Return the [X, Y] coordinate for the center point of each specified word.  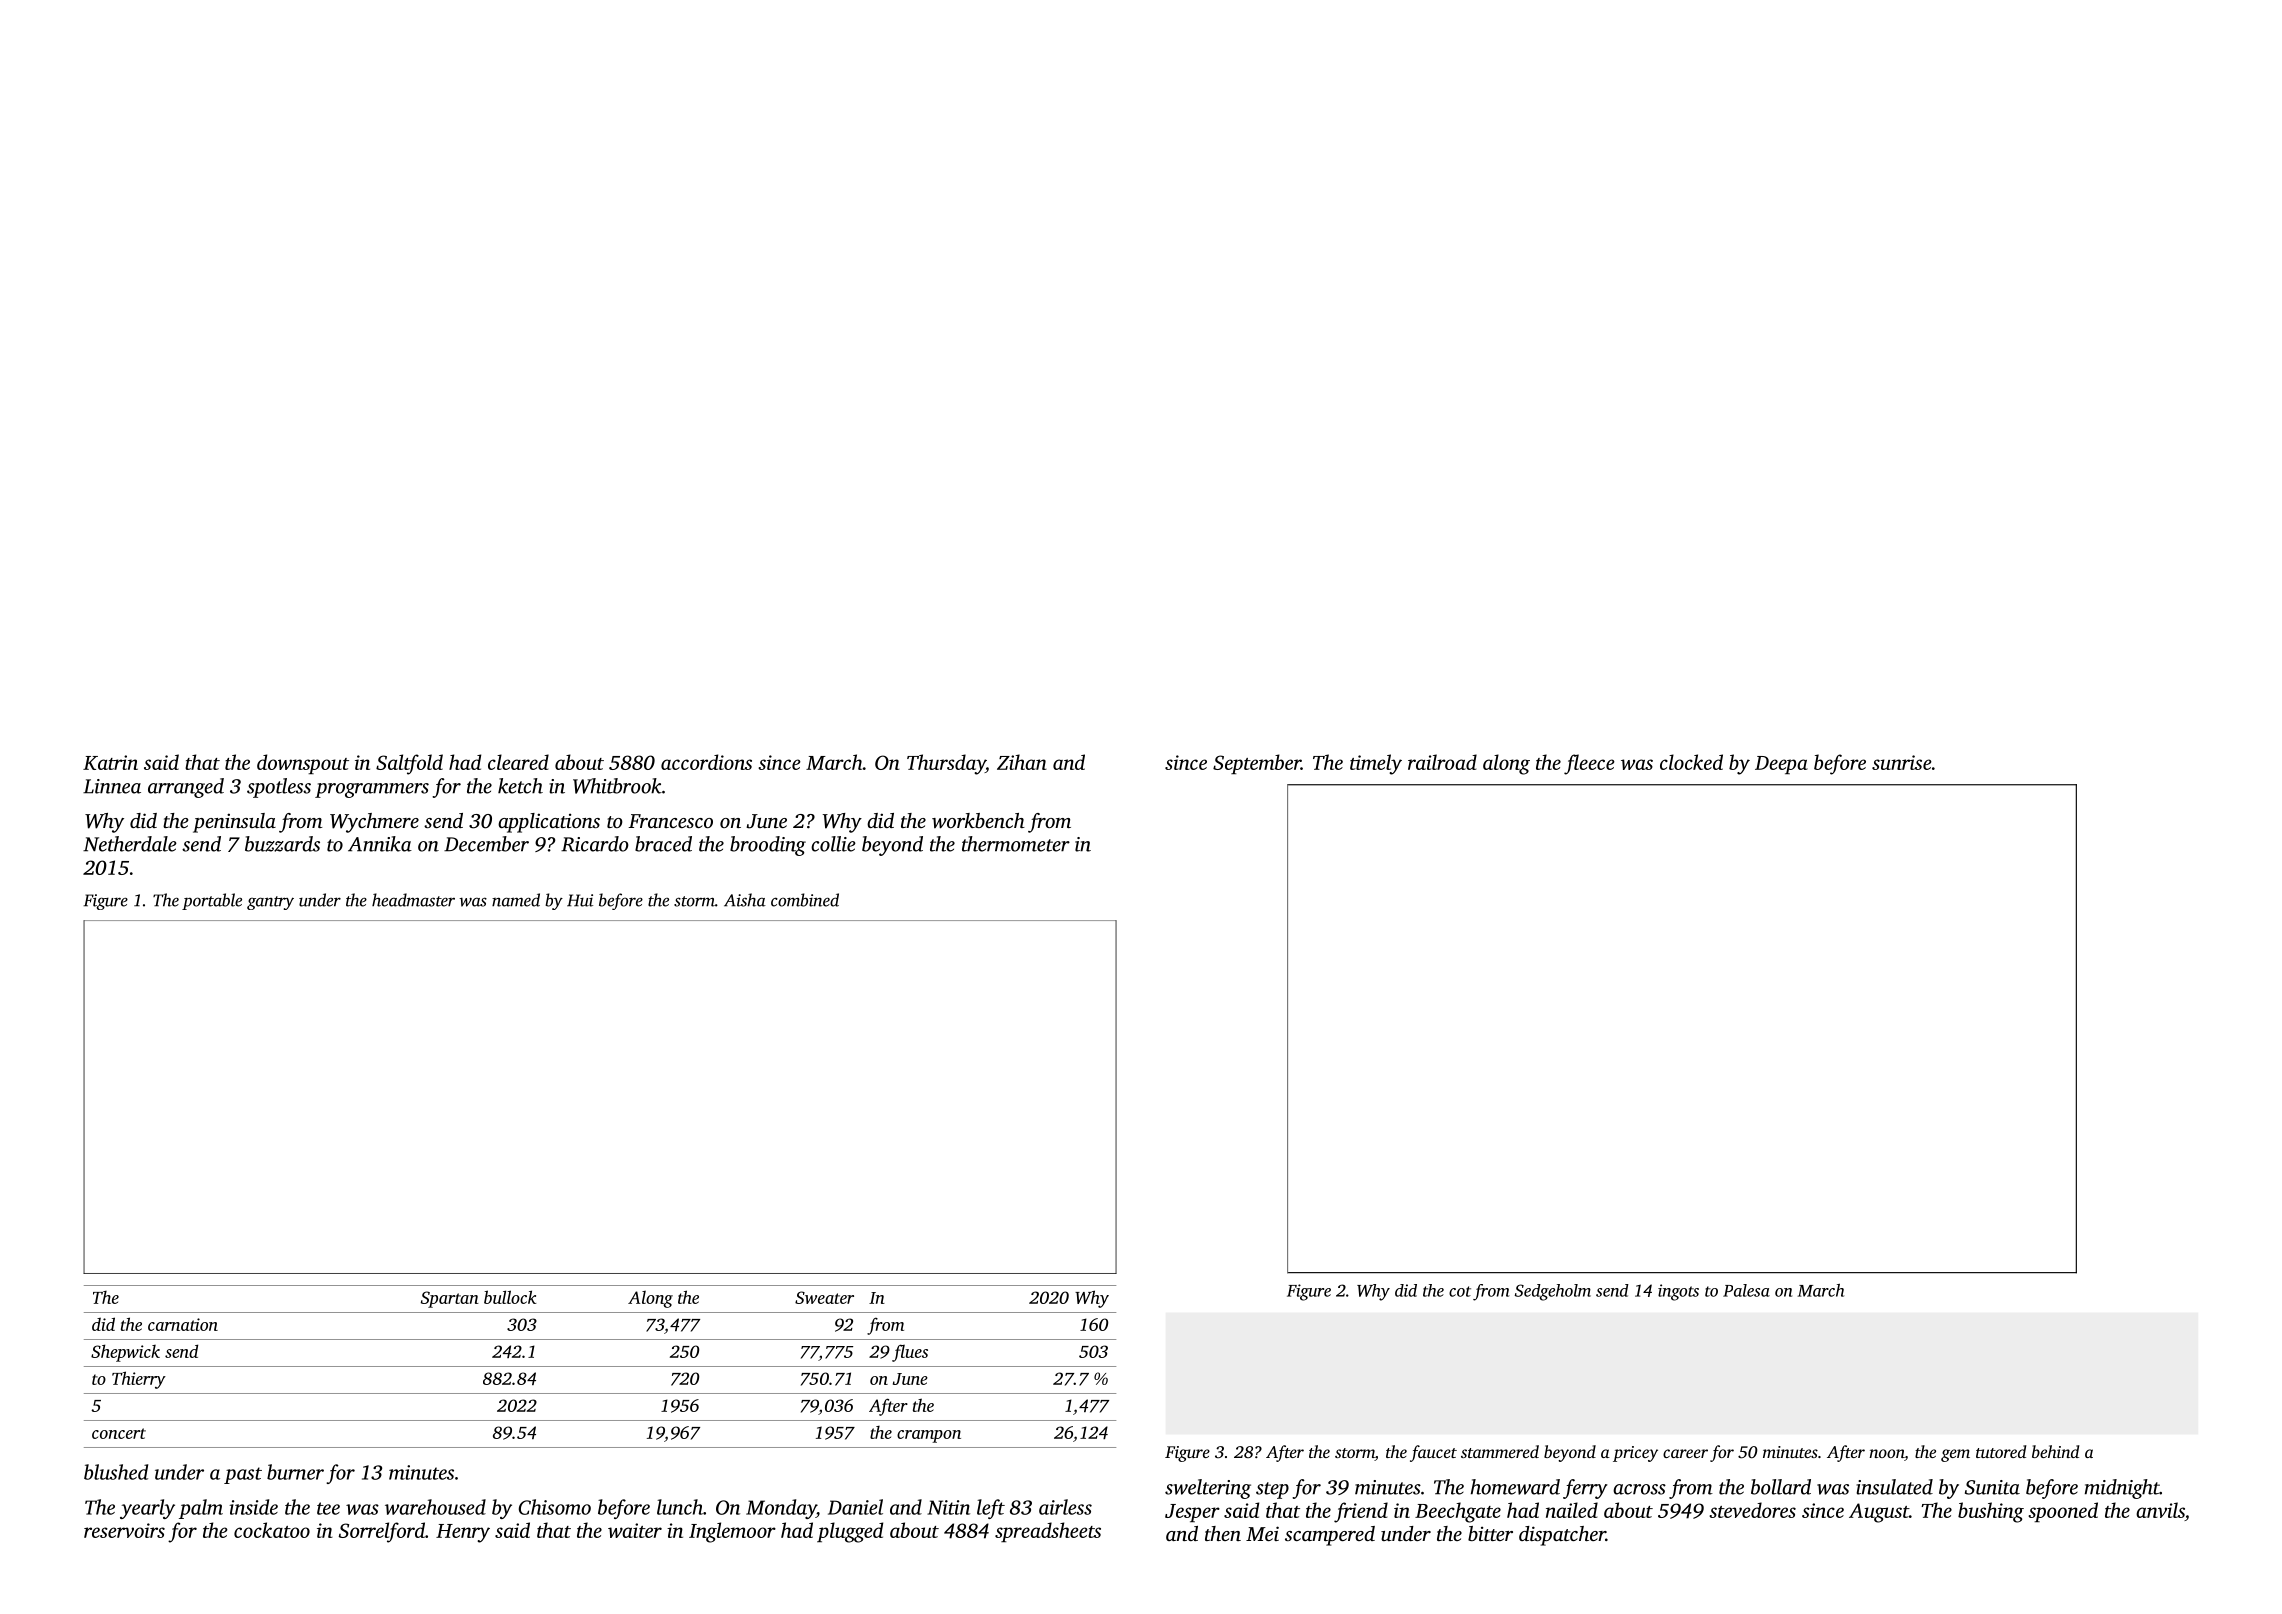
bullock [510, 1297]
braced [663, 844]
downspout [303, 764]
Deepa [1781, 765]
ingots [1678, 1292]
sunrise [1902, 762]
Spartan [450, 1299]
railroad [1442, 762]
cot [1460, 1291]
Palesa [1746, 1290]
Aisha [745, 900]
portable [212, 901]
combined [805, 900]
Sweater [824, 1297]
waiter [635, 1530]
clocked [1691, 762]
